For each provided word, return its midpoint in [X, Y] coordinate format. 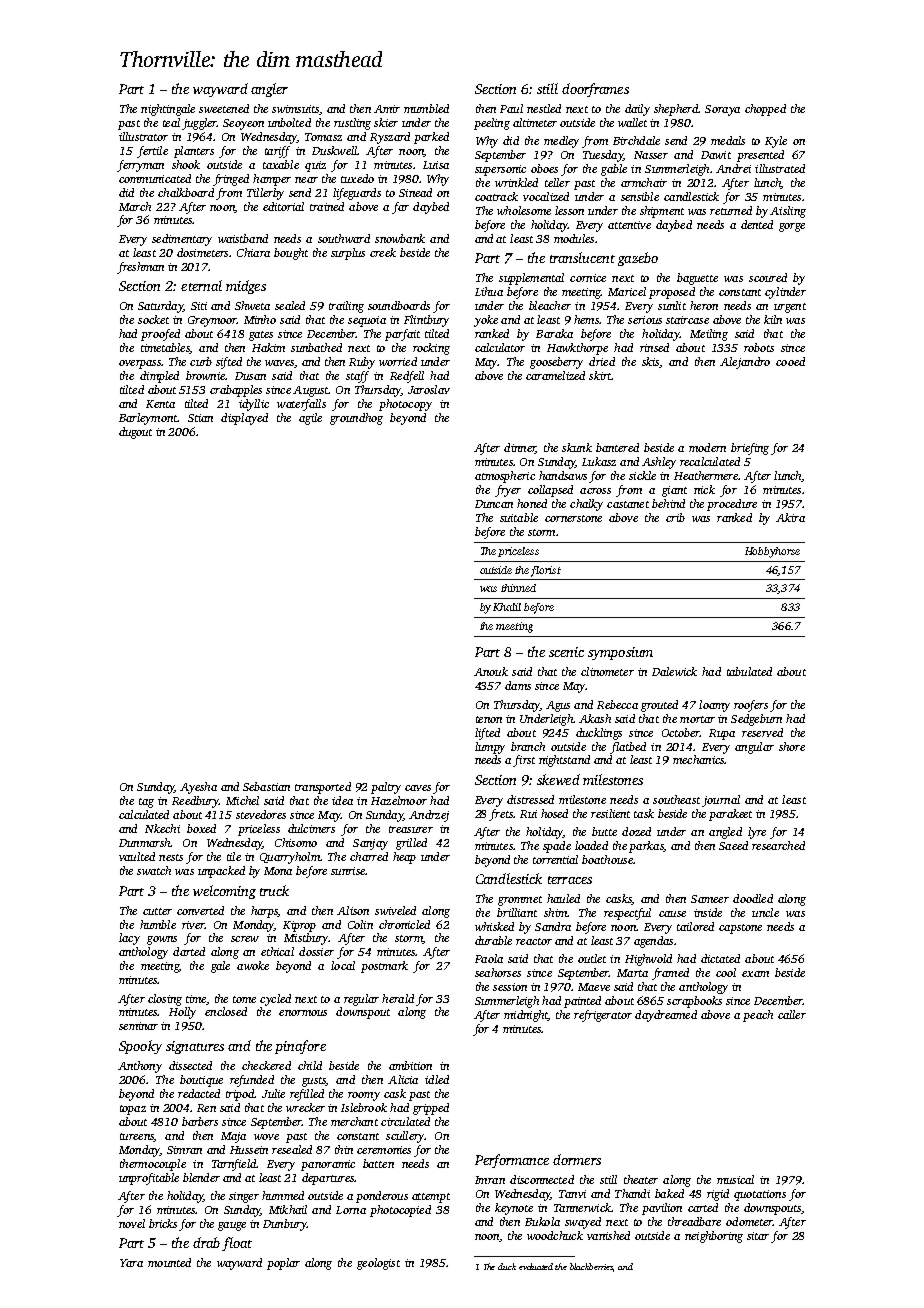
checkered [266, 1065]
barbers [200, 1121]
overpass [140, 364]
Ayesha [198, 788]
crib [675, 517]
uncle [765, 912]
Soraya [722, 110]
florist [546, 571]
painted [582, 1002]
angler [269, 90]
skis [650, 361]
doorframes [595, 90]
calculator [500, 347]
